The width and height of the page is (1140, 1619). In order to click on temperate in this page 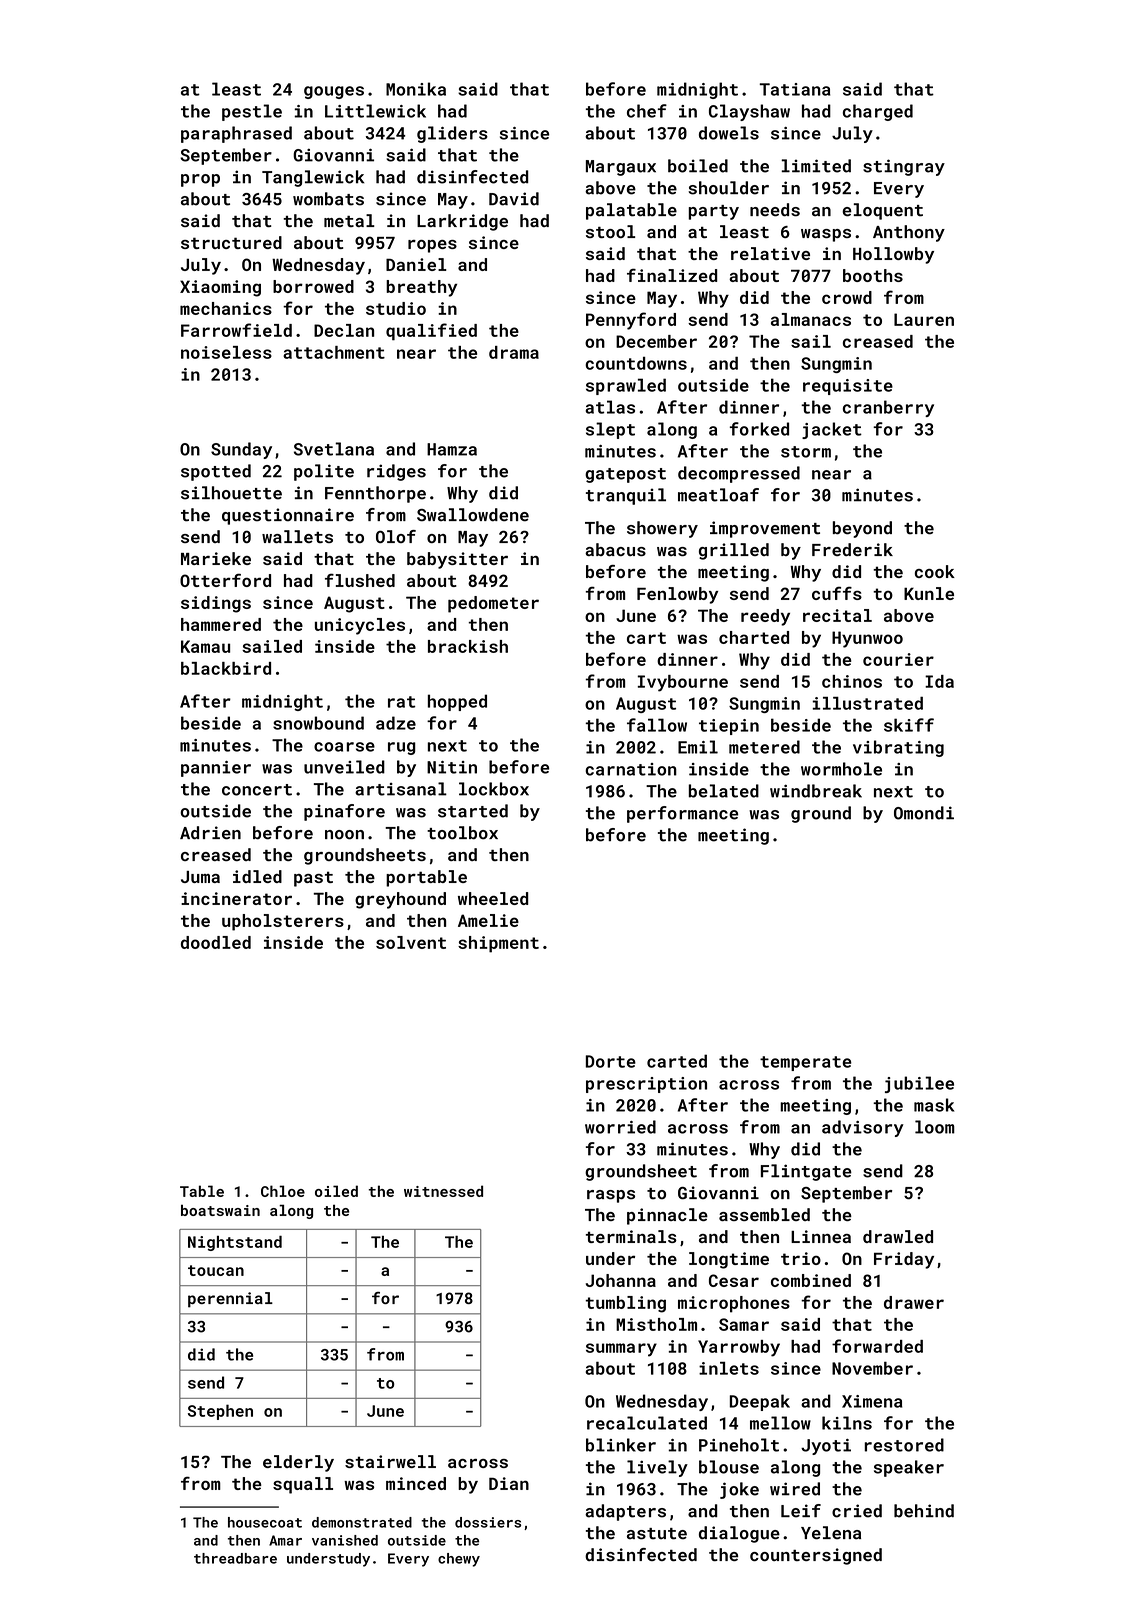, I will do `click(806, 1063)`.
